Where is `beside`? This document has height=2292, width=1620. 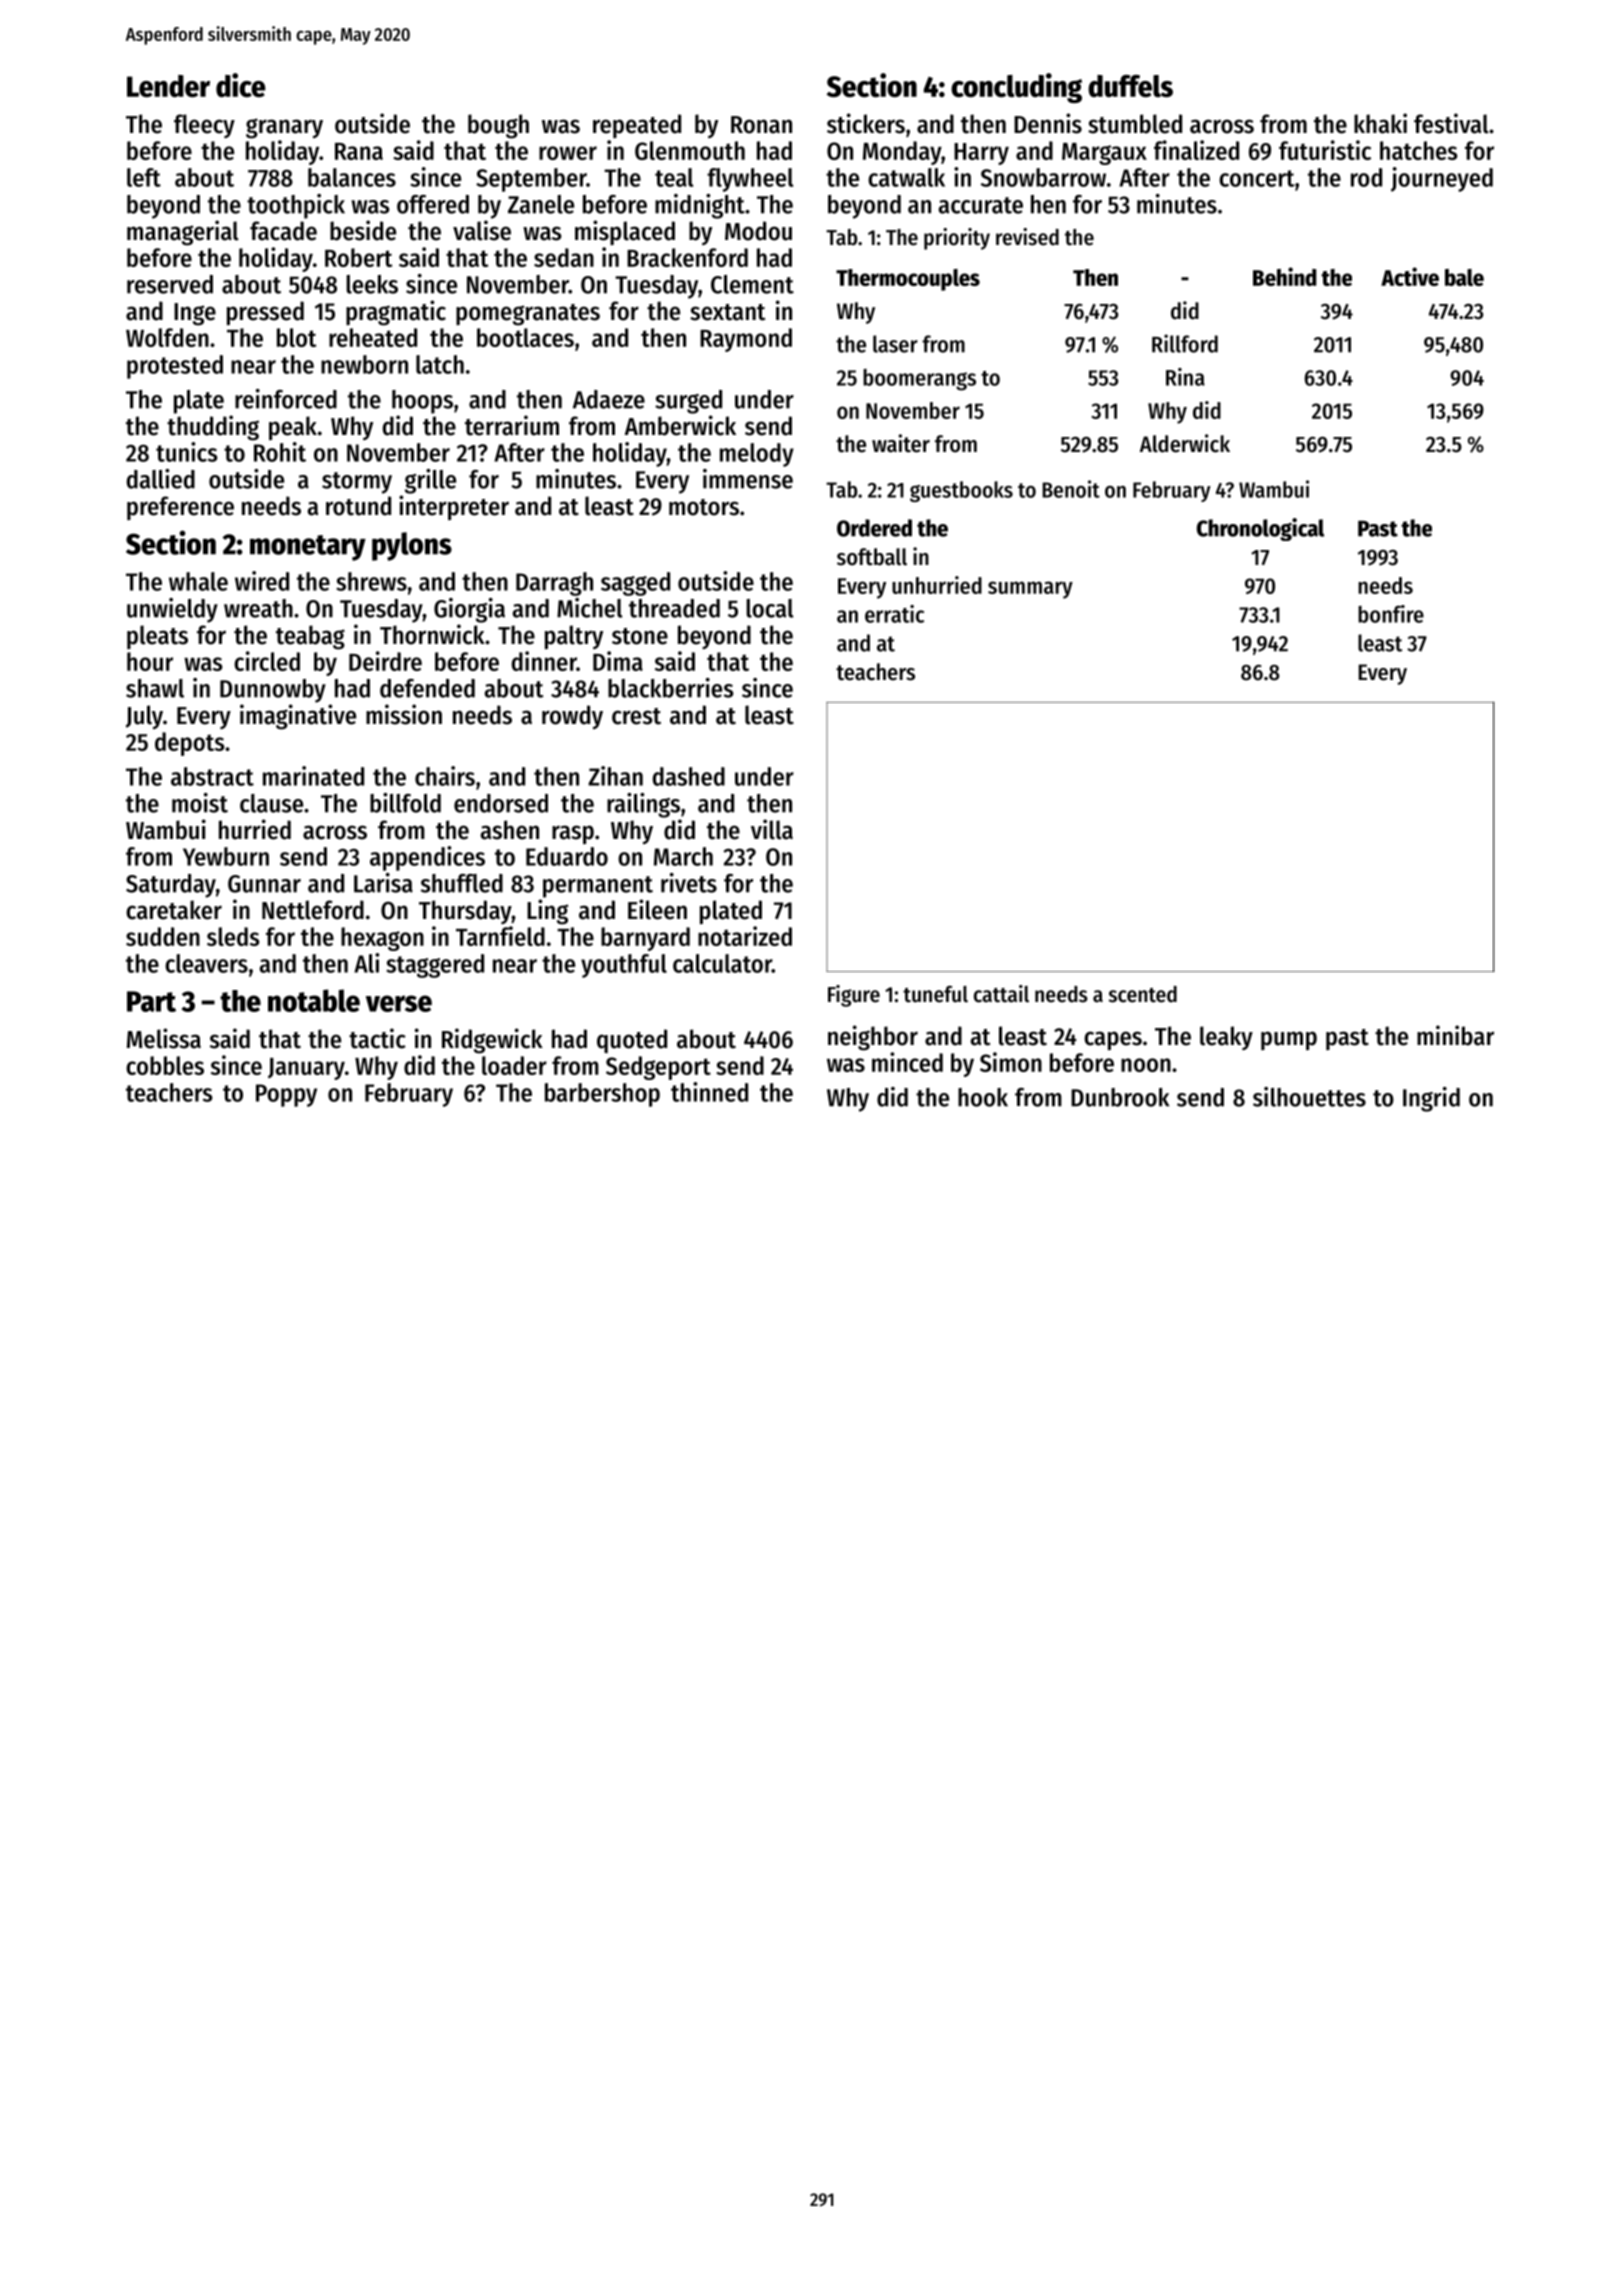
beside is located at coordinates (363, 230).
